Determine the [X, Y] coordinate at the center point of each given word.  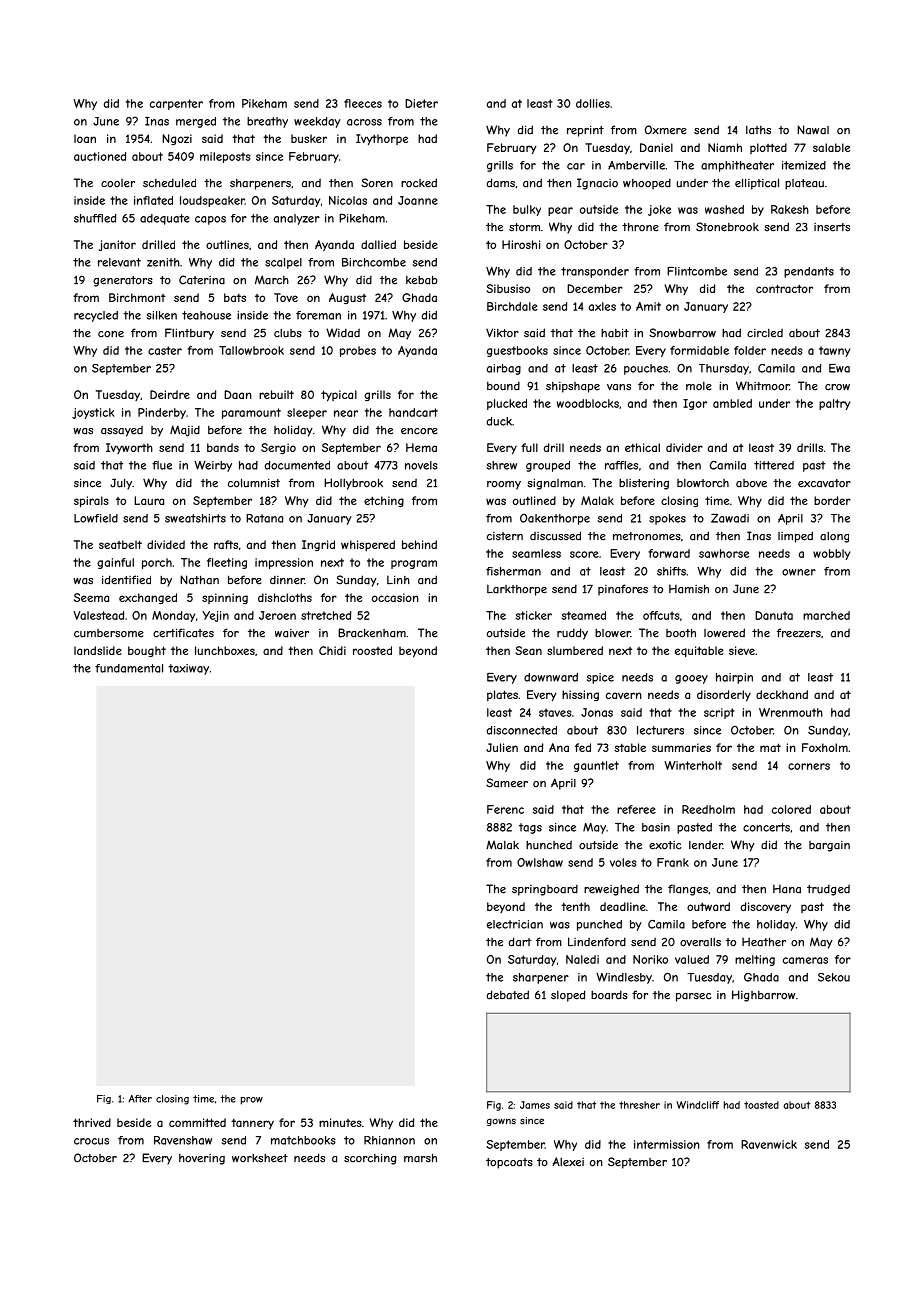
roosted [372, 650]
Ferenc [505, 809]
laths [758, 130]
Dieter [421, 103]
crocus [91, 1141]
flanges [688, 890]
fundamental [129, 668]
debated [508, 995]
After [140, 1099]
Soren [377, 183]
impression [284, 563]
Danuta [774, 615]
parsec [694, 997]
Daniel [656, 147]
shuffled [95, 218]
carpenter [176, 104]
